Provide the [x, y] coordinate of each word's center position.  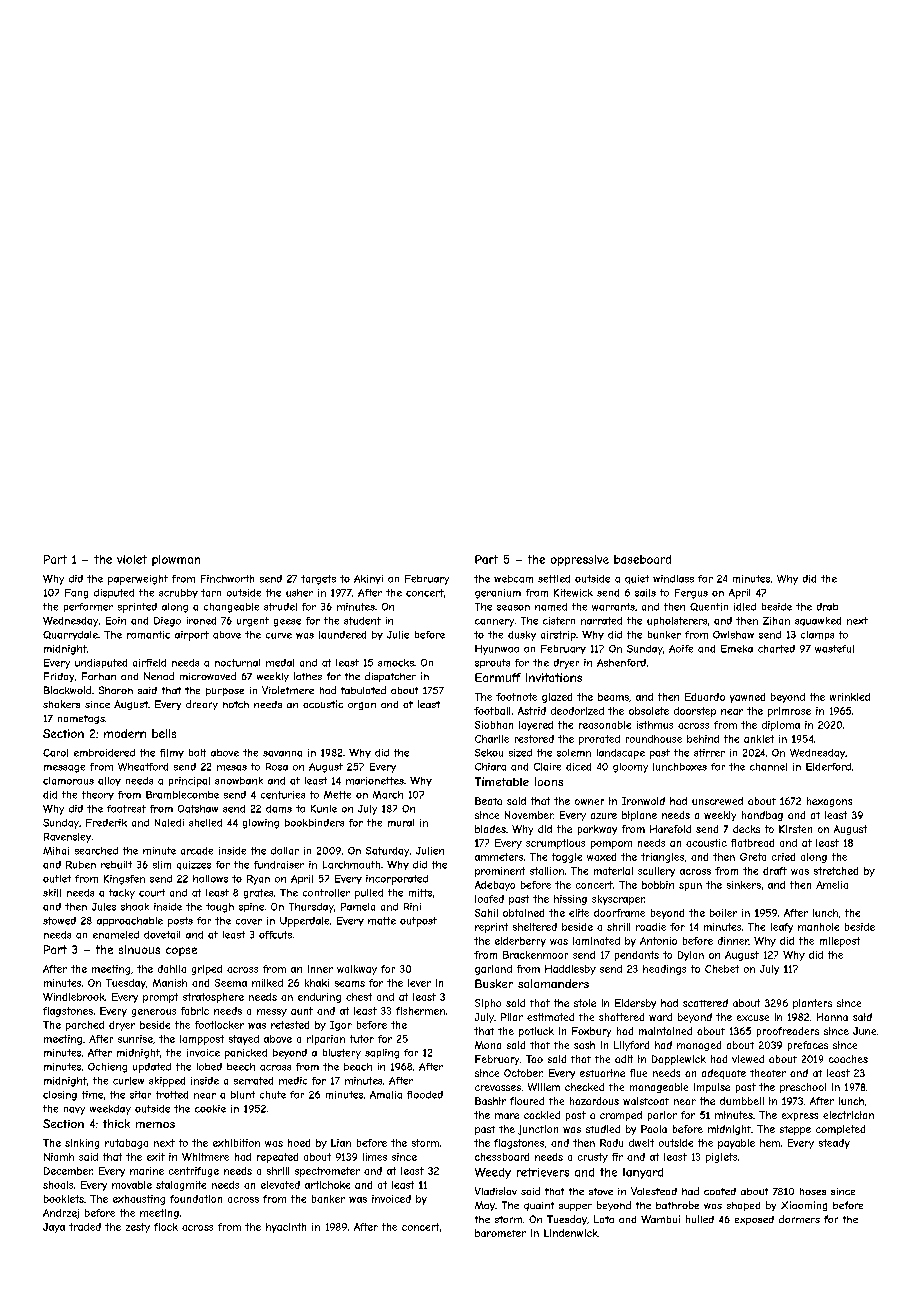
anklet [759, 739]
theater [768, 1073]
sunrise [135, 1039]
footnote [516, 697]
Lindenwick [571, 1233]
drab [827, 607]
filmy [172, 753]
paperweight [138, 580]
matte [382, 921]
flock [166, 1227]
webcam [513, 579]
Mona [488, 1045]
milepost [840, 942]
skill [52, 893]
